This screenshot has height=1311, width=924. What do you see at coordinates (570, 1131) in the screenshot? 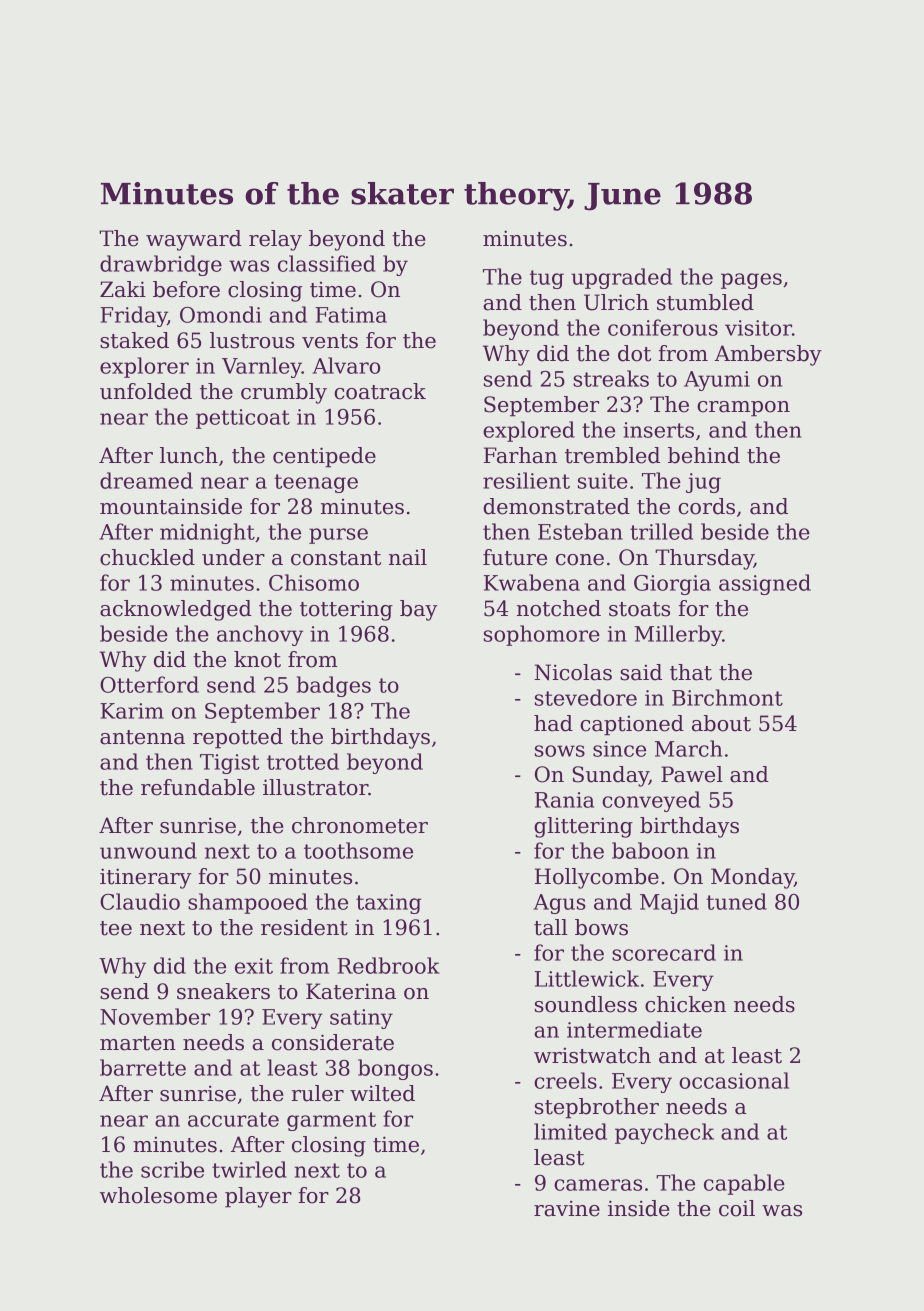
I see `limited` at bounding box center [570, 1131].
